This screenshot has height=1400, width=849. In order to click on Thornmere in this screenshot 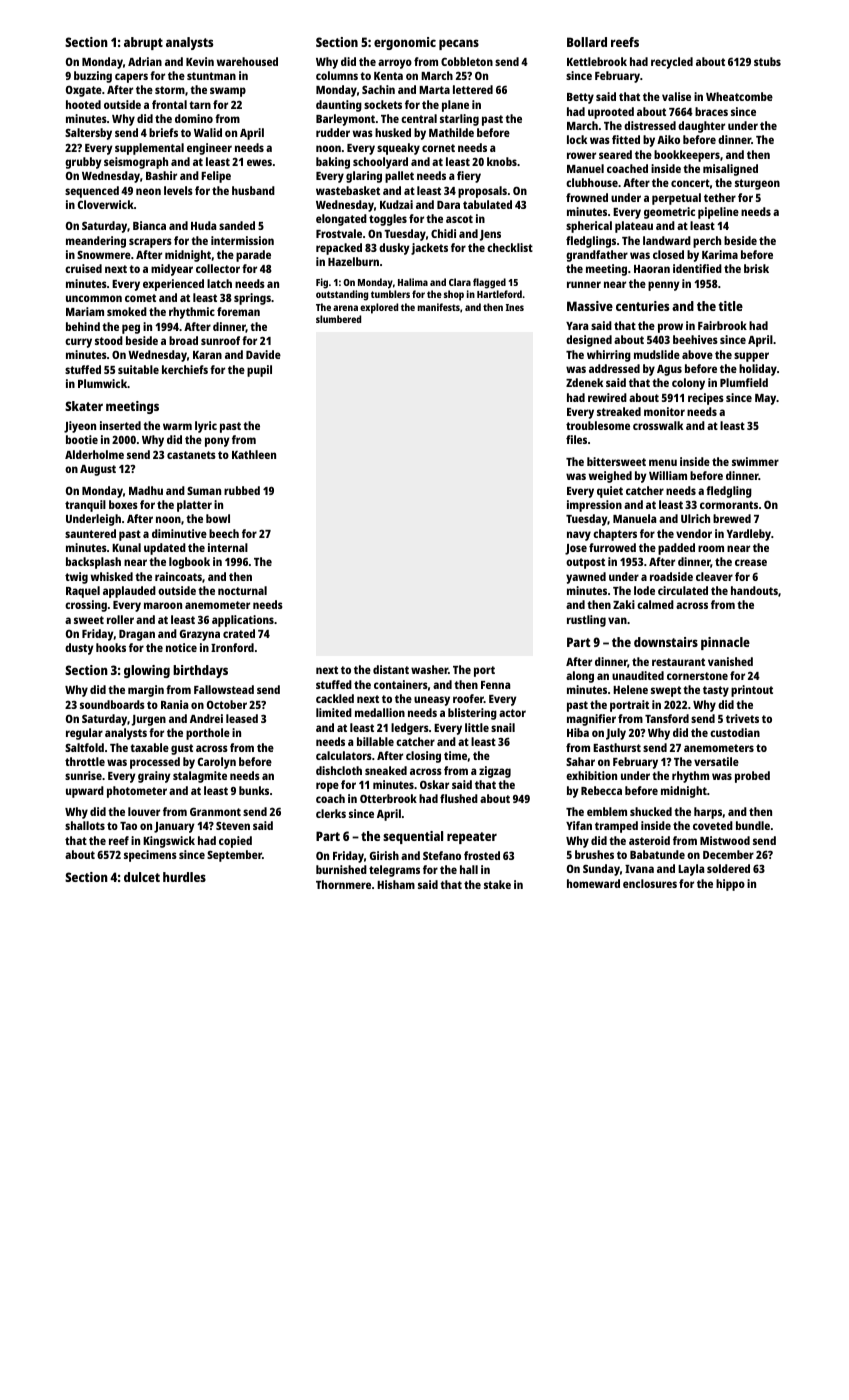, I will do `click(343, 884)`.
